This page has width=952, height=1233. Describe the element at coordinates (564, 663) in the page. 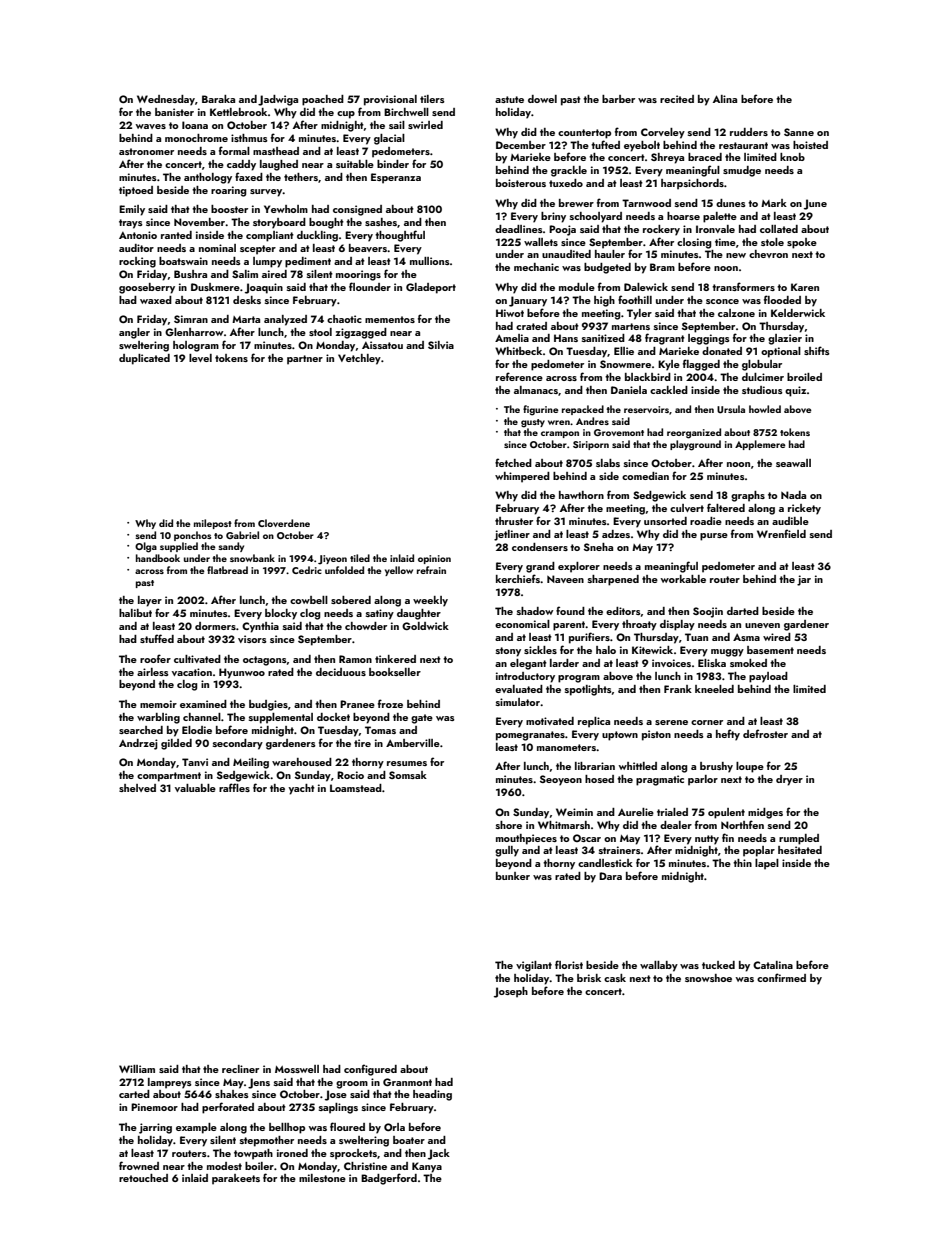

I see `larder` at that location.
